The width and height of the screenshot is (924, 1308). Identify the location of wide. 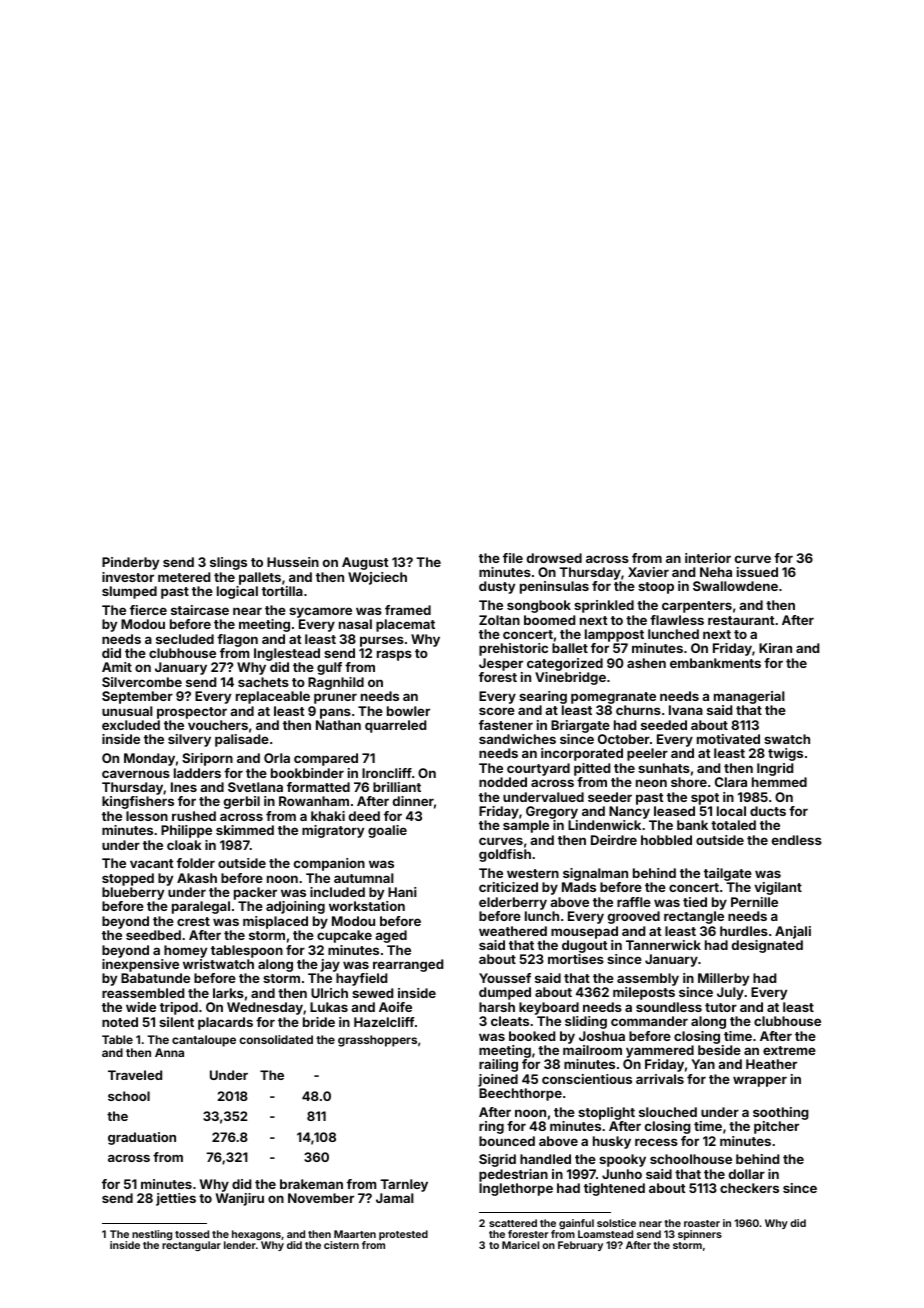
(141, 1007).
